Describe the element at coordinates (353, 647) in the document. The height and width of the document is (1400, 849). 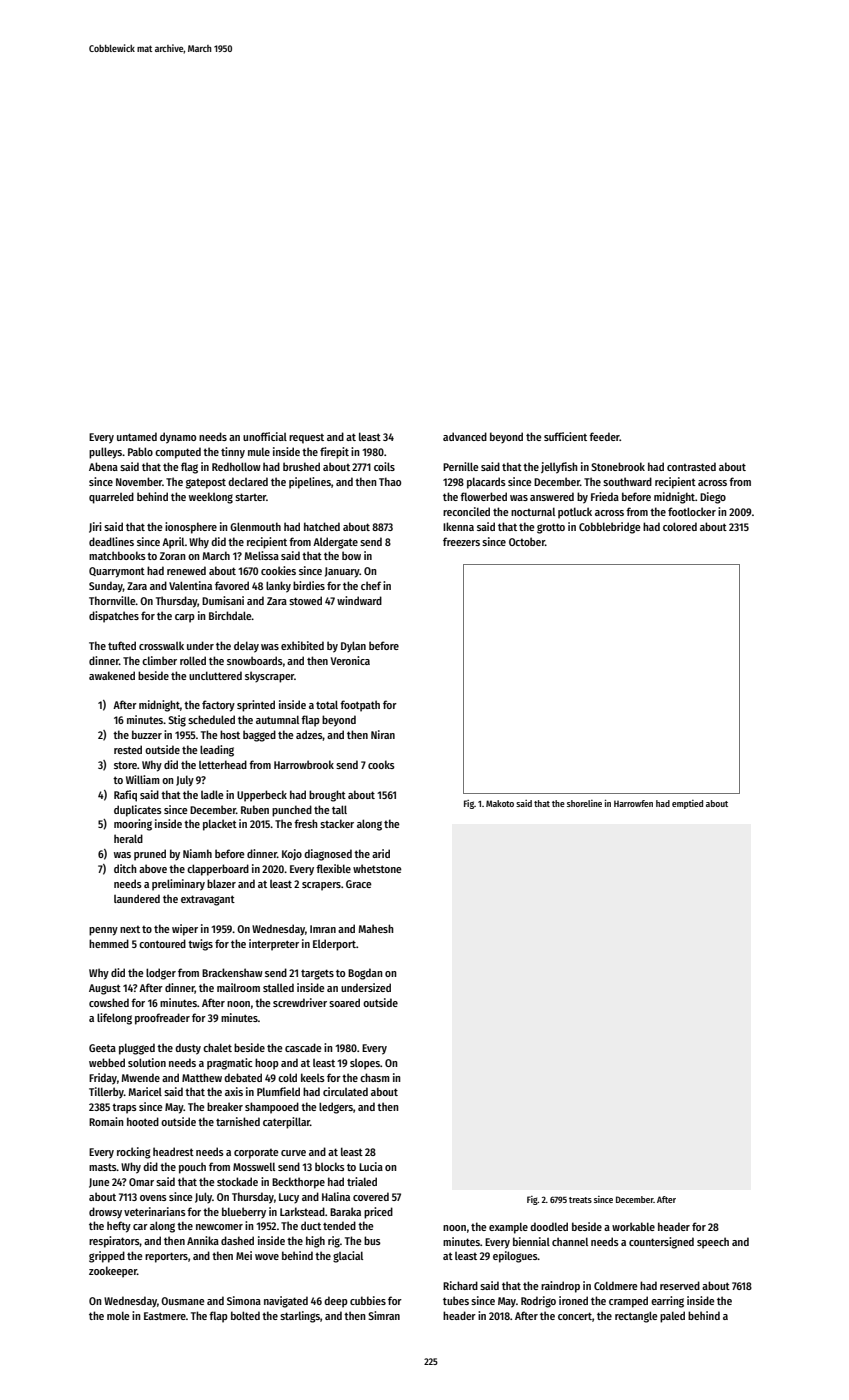
I see `Dylan` at that location.
